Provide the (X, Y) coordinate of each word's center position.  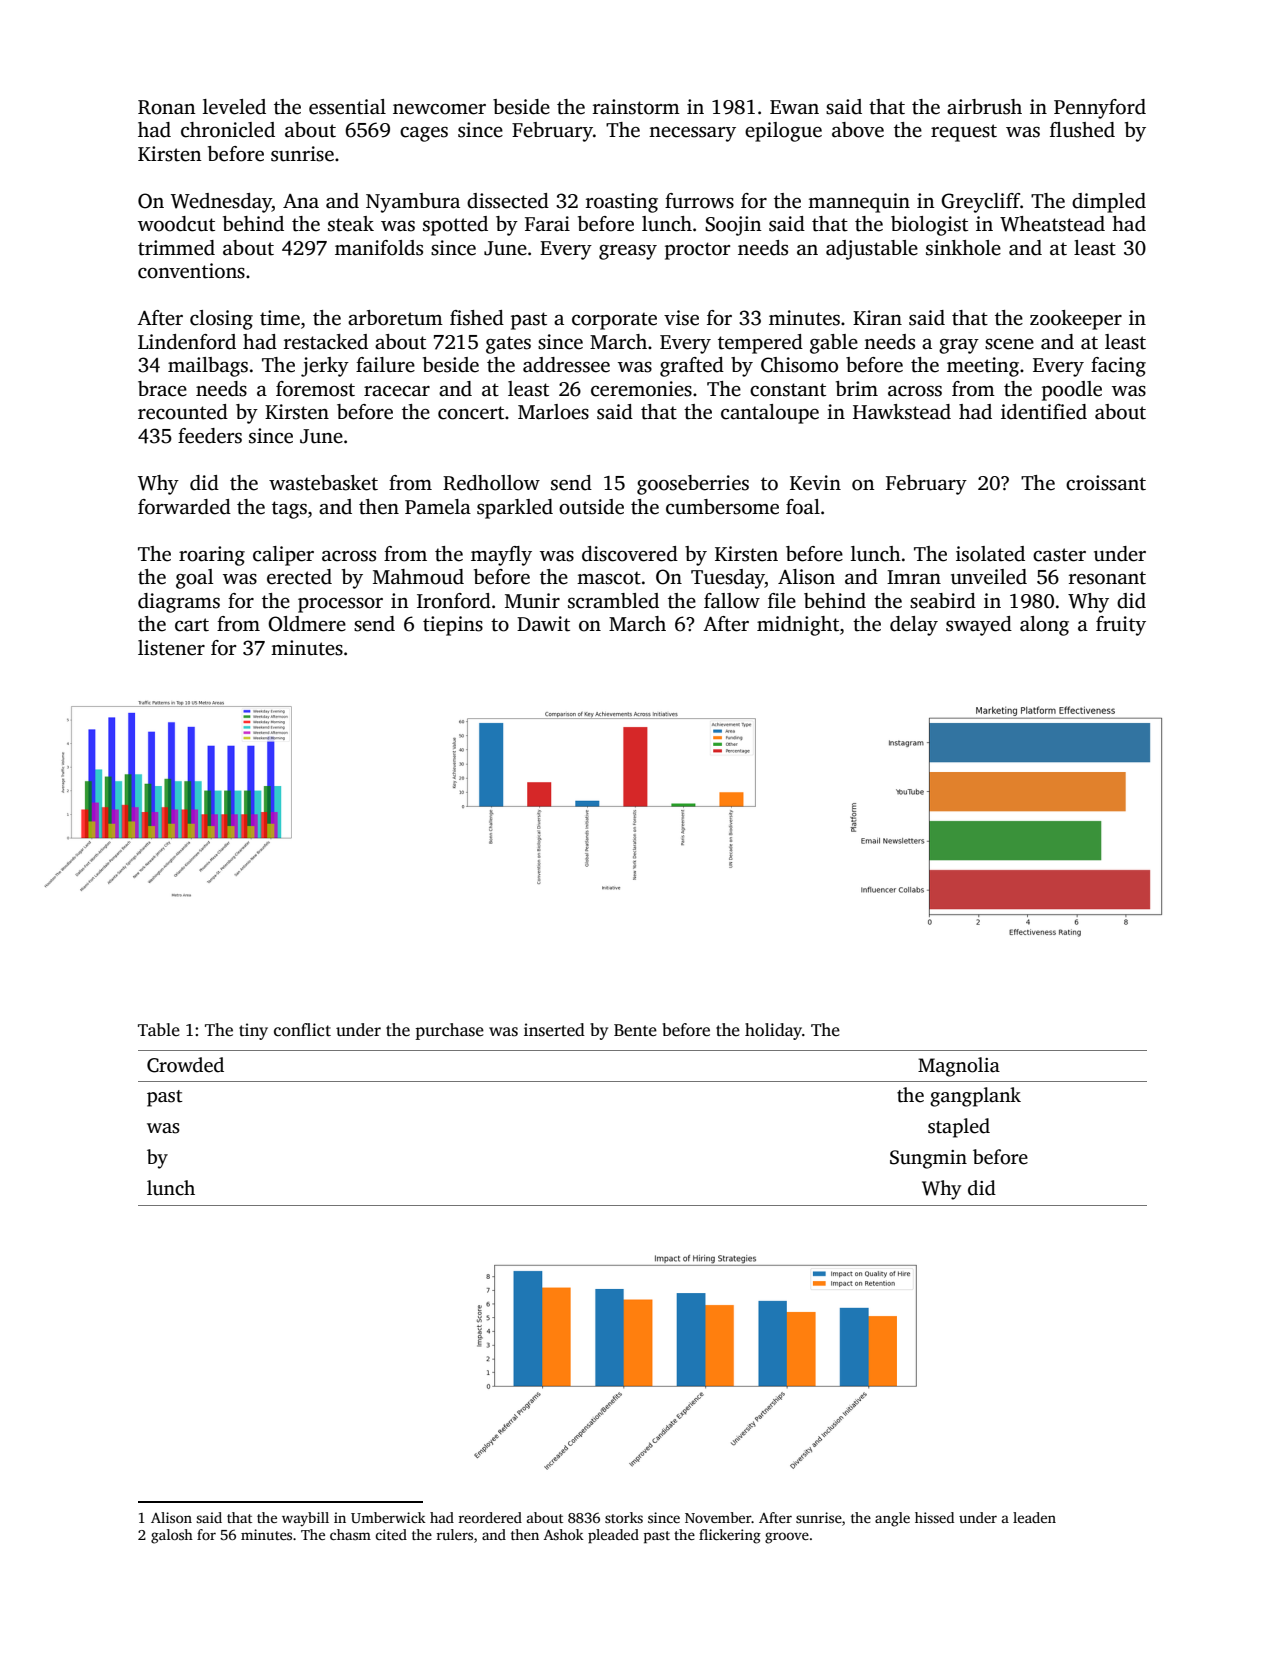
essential (347, 107)
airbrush (984, 107)
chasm (350, 1534)
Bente (635, 1030)
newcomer (439, 109)
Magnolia (959, 1067)
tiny (253, 1031)
